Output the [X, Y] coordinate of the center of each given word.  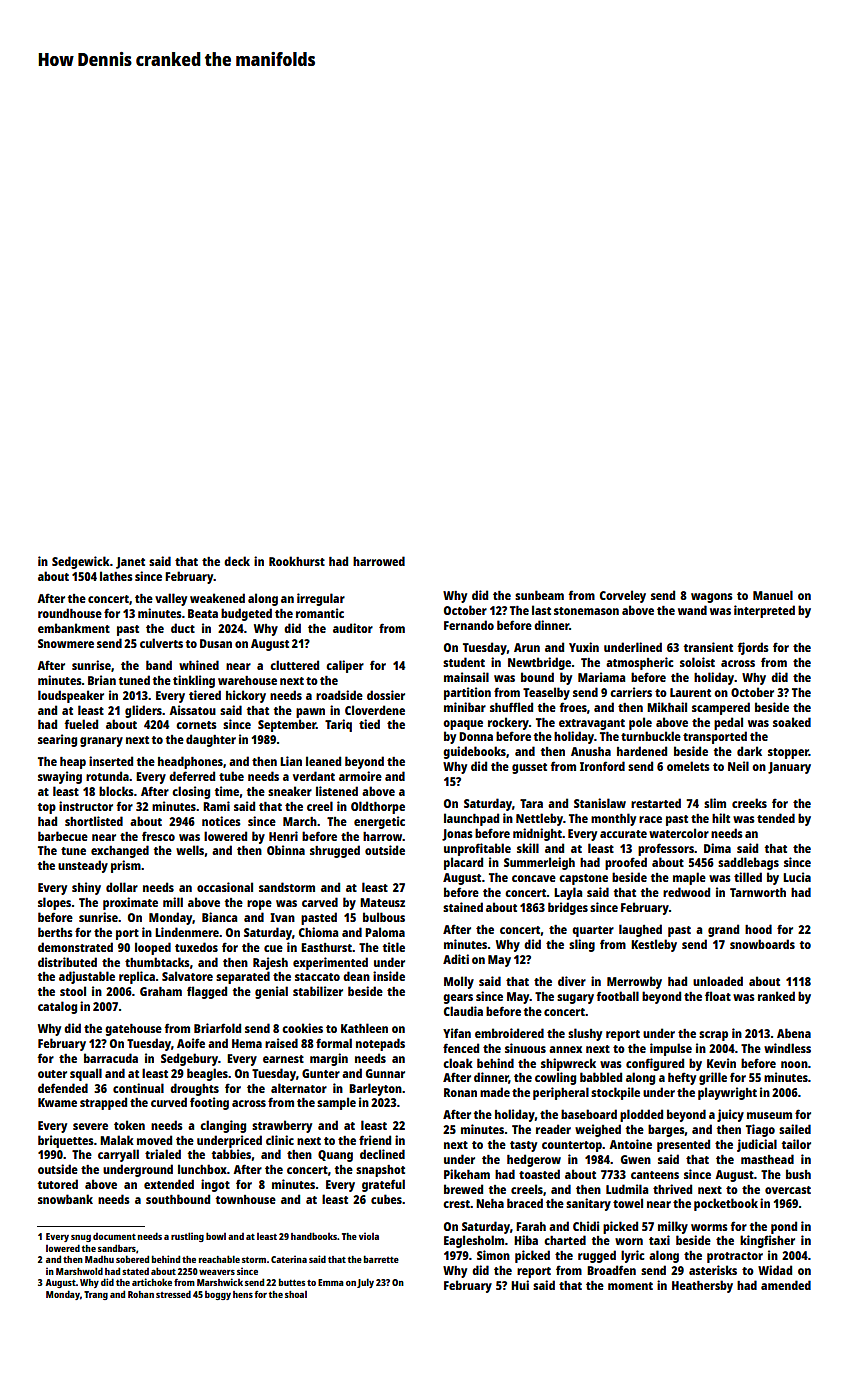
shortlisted [94, 821]
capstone [583, 879]
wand [692, 610]
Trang [96, 1295]
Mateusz [382, 902]
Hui [520, 1285]
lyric [633, 1256]
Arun [527, 647]
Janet [130, 563]
